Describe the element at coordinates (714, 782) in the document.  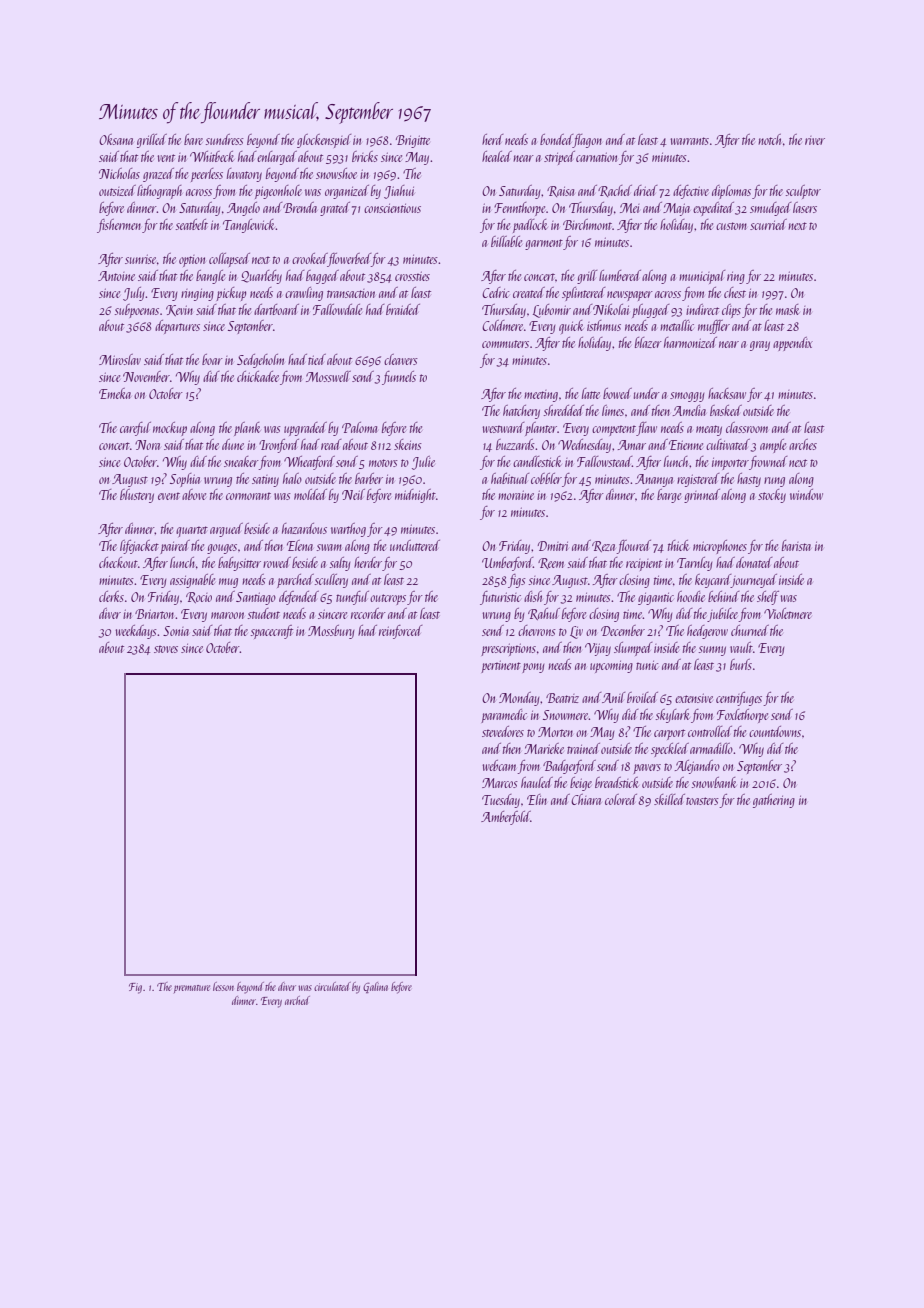
I see `snowbank` at that location.
